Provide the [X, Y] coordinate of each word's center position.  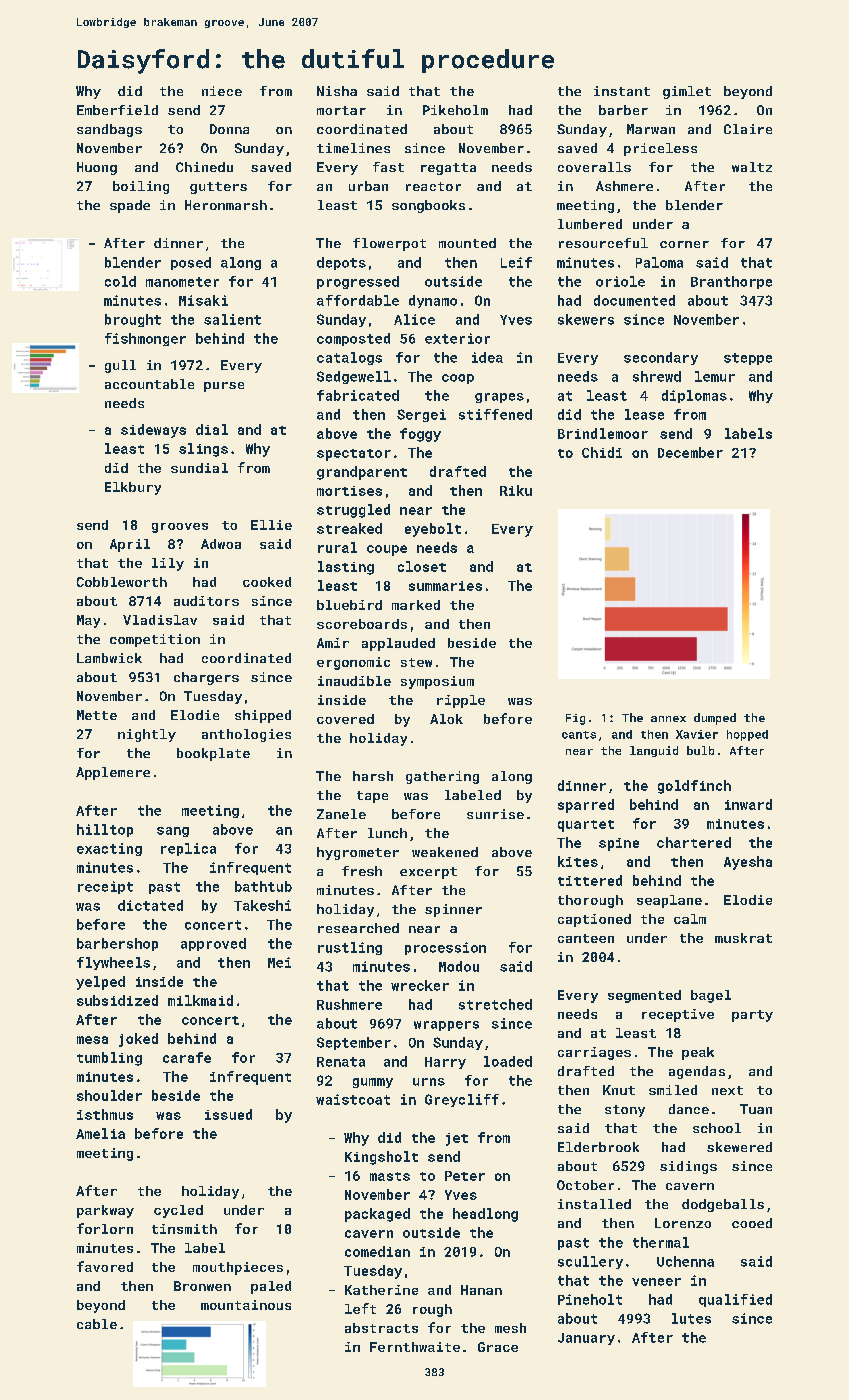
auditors [206, 601]
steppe [748, 359]
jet [457, 1139]
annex [668, 719]
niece [222, 91]
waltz [752, 167]
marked [416, 605]
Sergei [421, 415]
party [752, 1016]
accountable [149, 384]
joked [138, 1040]
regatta [448, 169]
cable [97, 1324]
